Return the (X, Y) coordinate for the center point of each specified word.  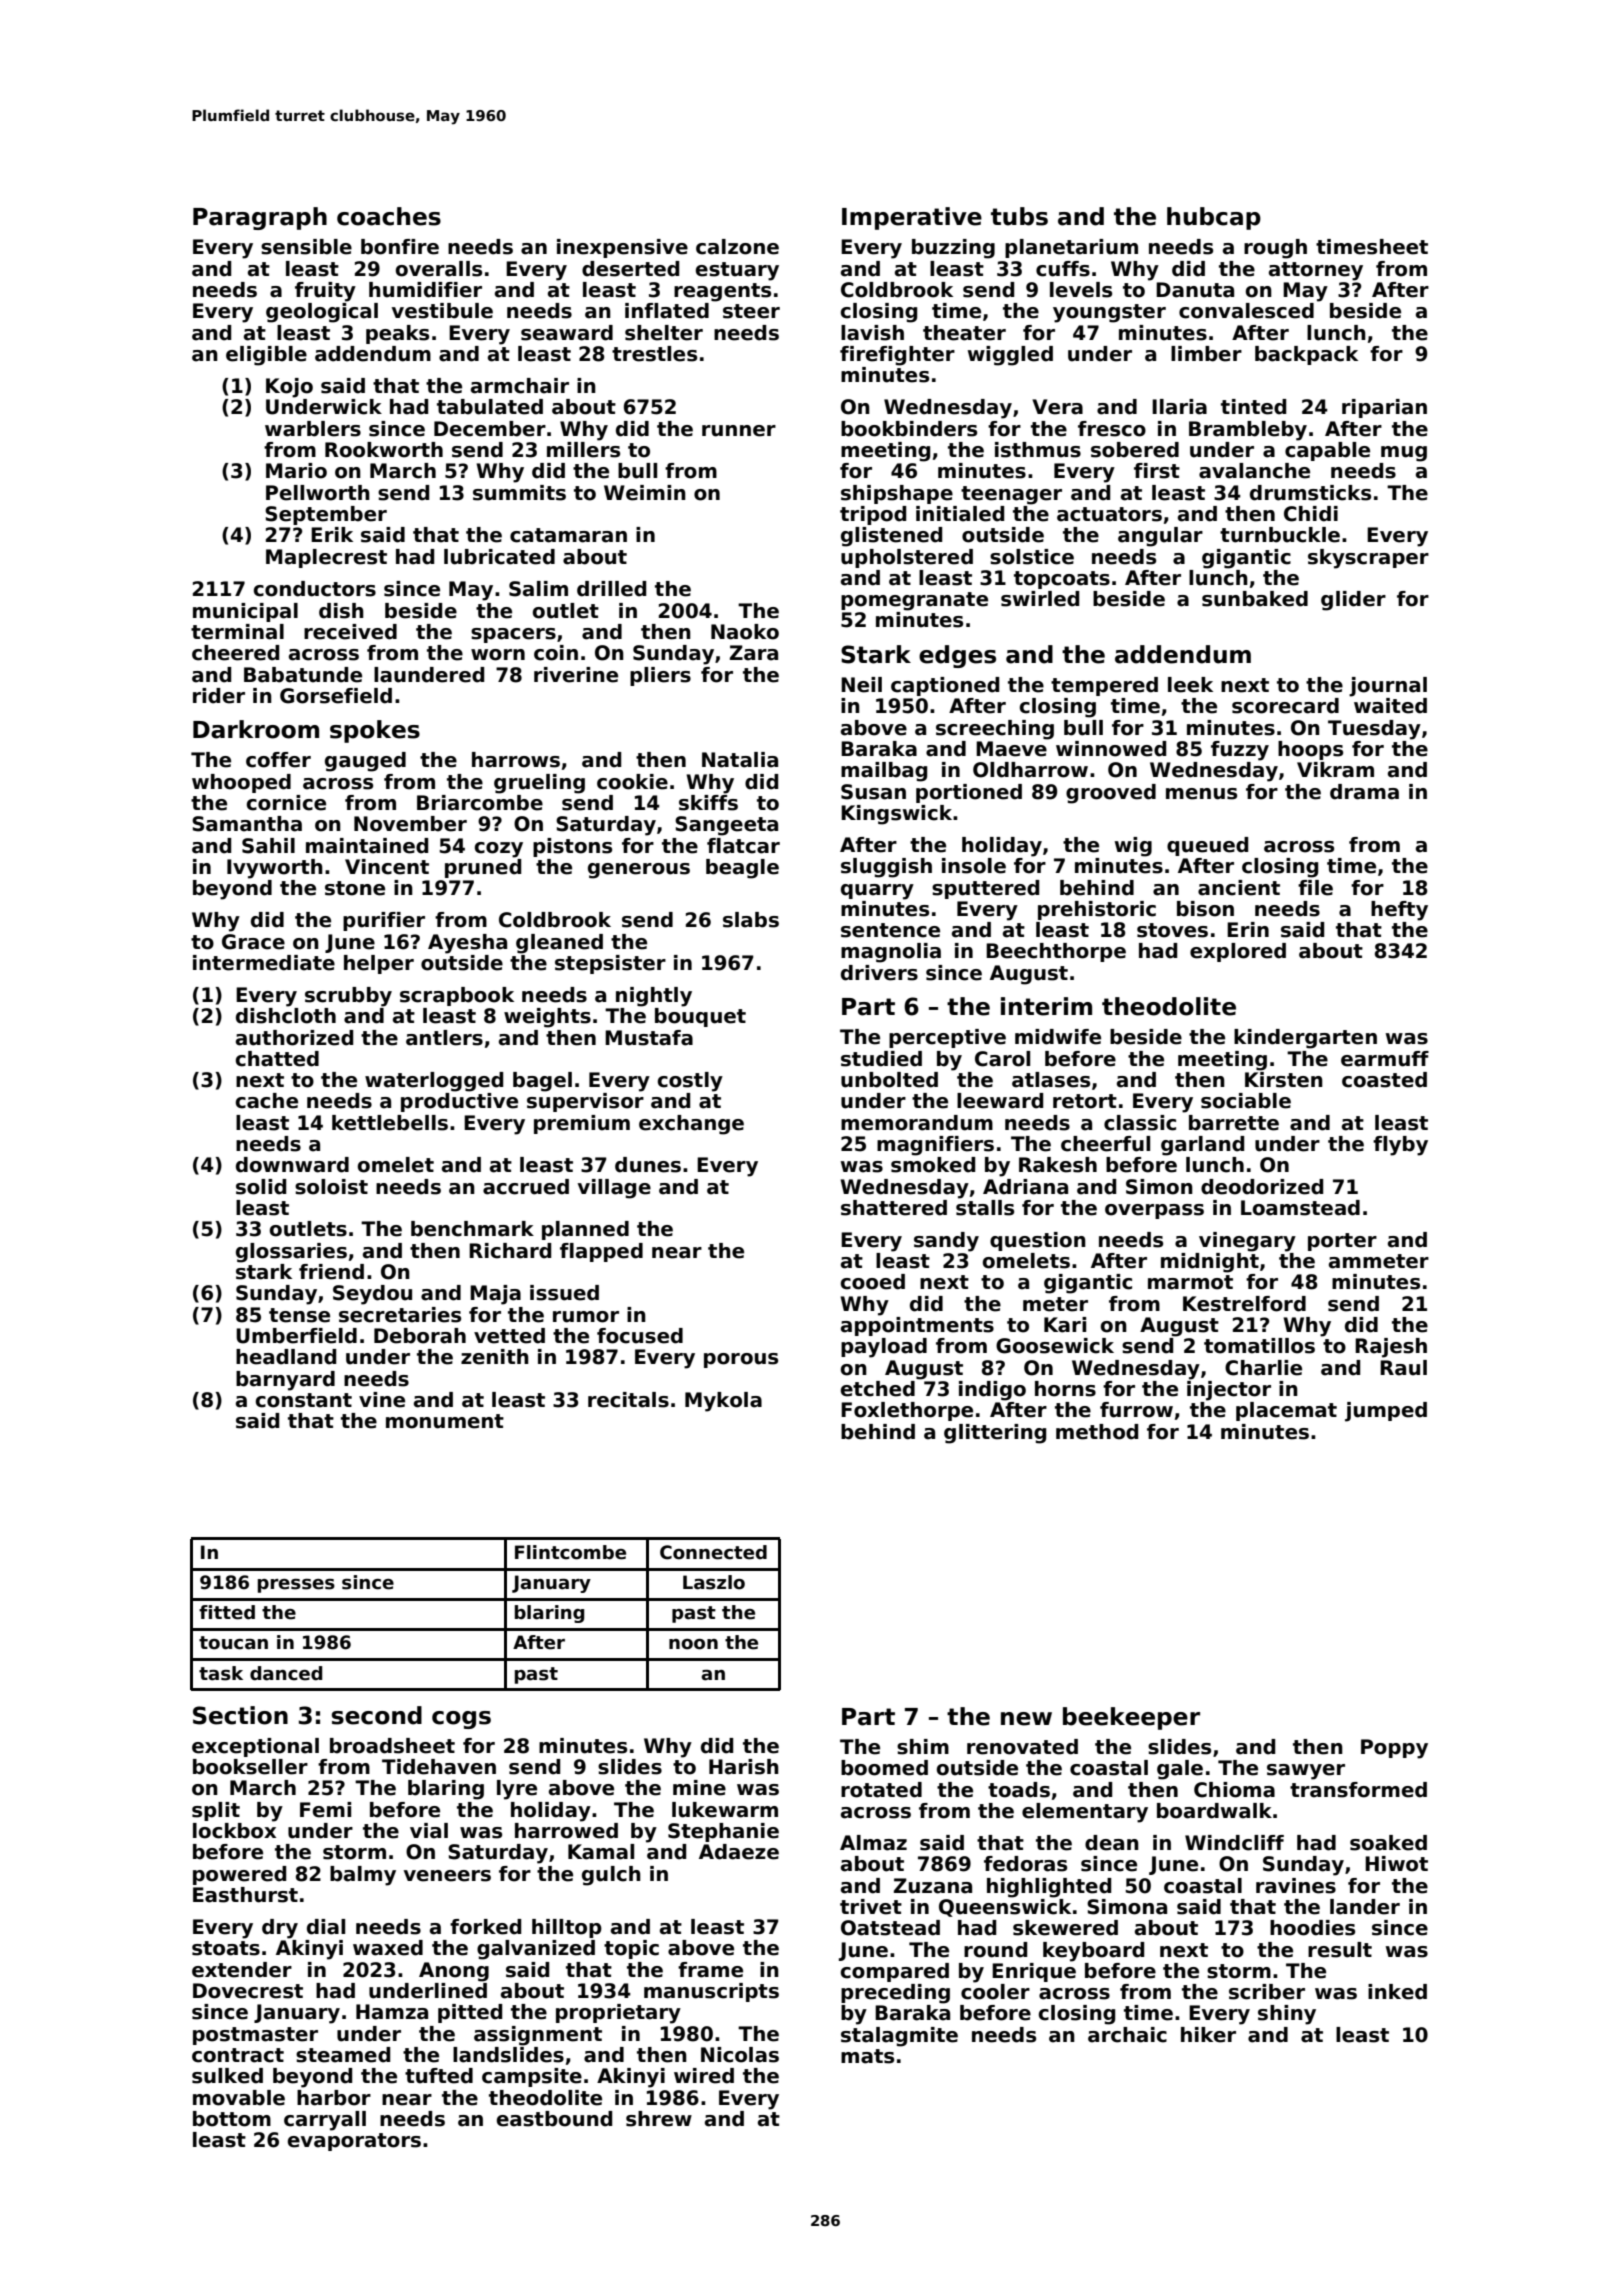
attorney (1316, 271)
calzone (737, 247)
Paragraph (260, 218)
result (1340, 1950)
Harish (744, 1767)
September (326, 515)
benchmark (472, 1229)
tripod (873, 515)
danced (286, 1673)
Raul (1403, 1368)
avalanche (1254, 471)
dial (326, 1927)
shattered (894, 1208)
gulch (611, 1876)
